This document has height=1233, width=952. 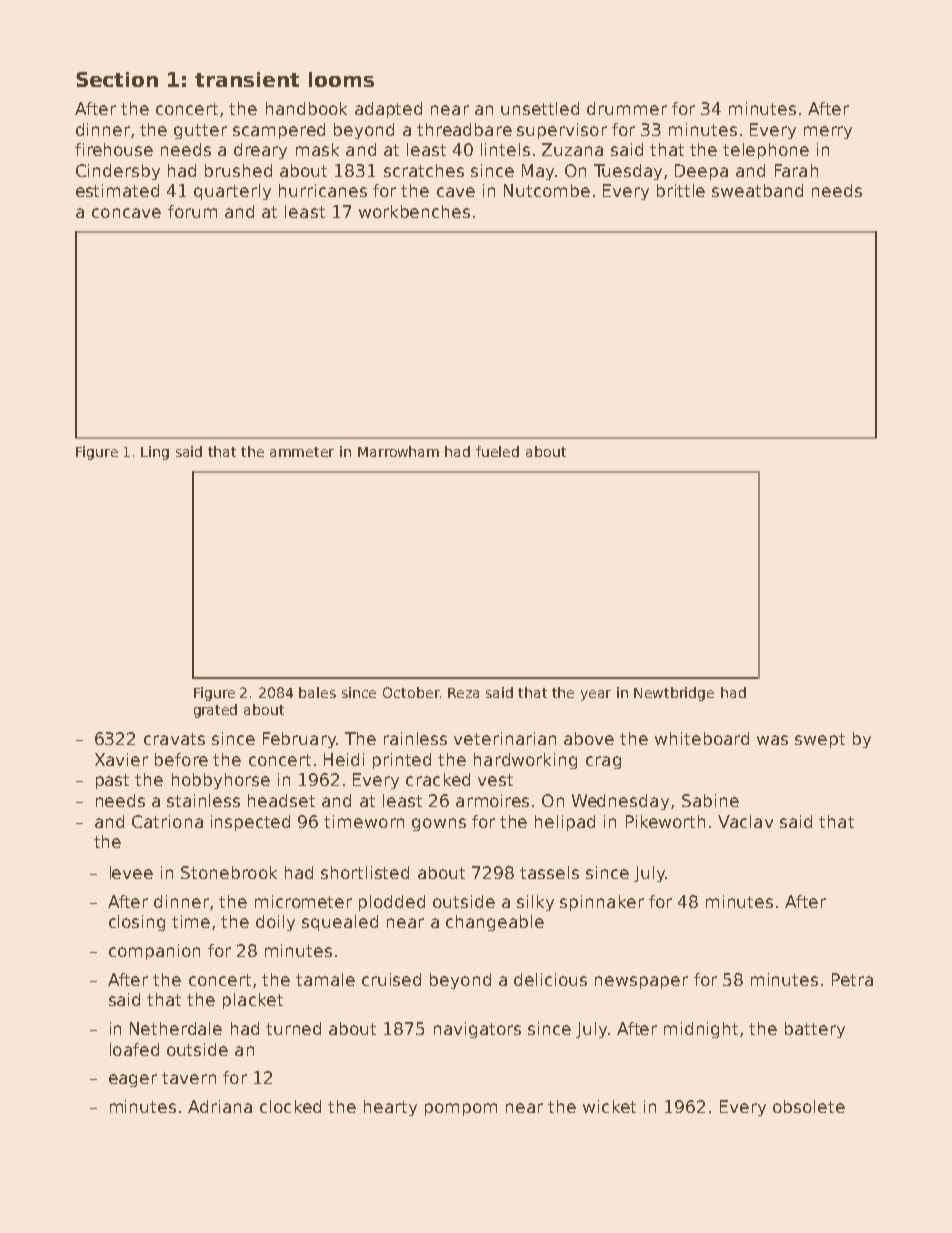 I want to click on merry, so click(x=828, y=132).
